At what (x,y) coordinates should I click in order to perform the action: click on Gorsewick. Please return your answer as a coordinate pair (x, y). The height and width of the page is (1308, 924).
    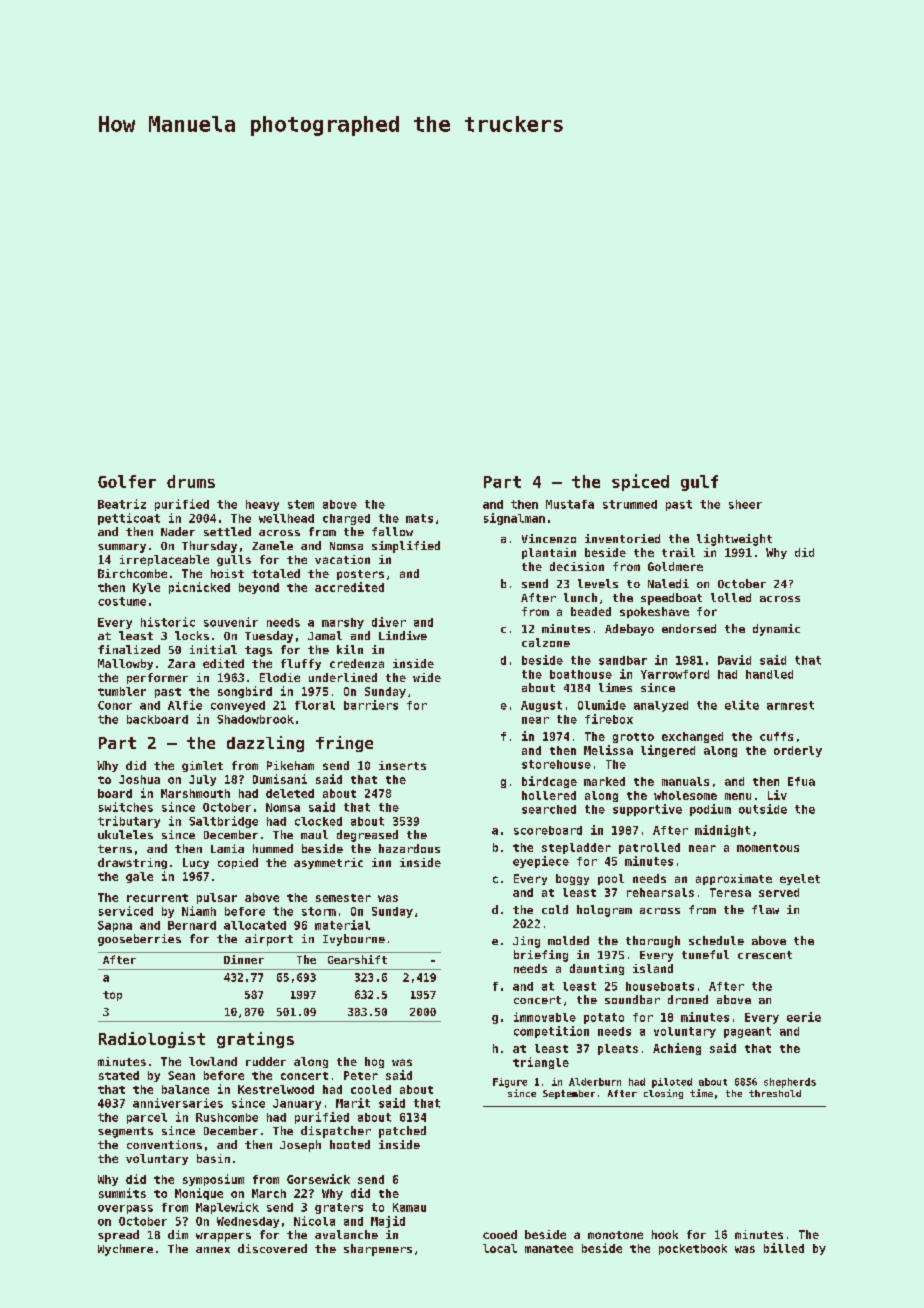
    Looking at the image, I should click on (318, 1179).
